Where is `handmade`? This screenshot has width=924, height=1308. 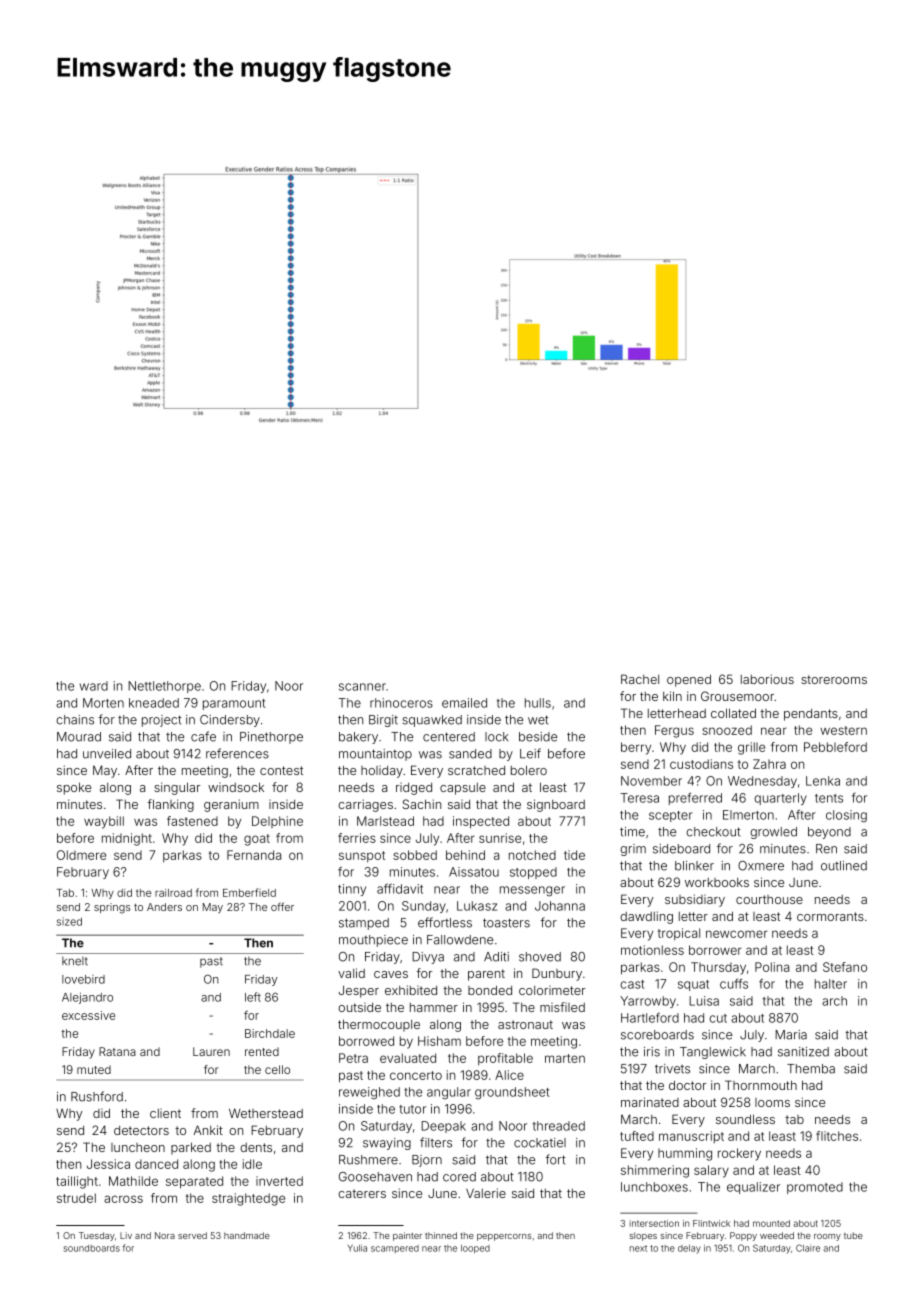
handmade is located at coordinates (247, 1235).
